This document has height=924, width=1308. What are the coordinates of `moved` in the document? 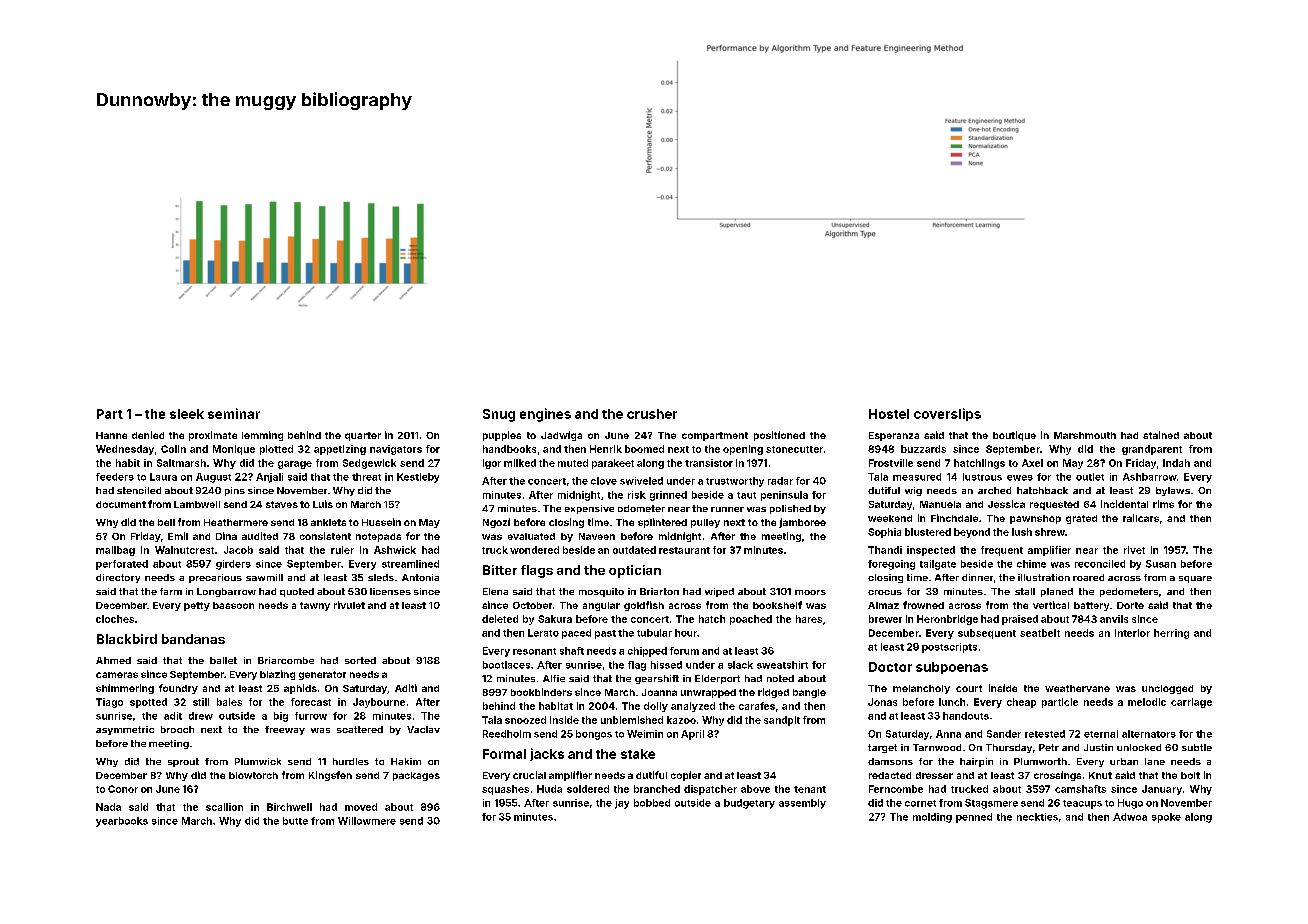 It's located at (361, 807).
